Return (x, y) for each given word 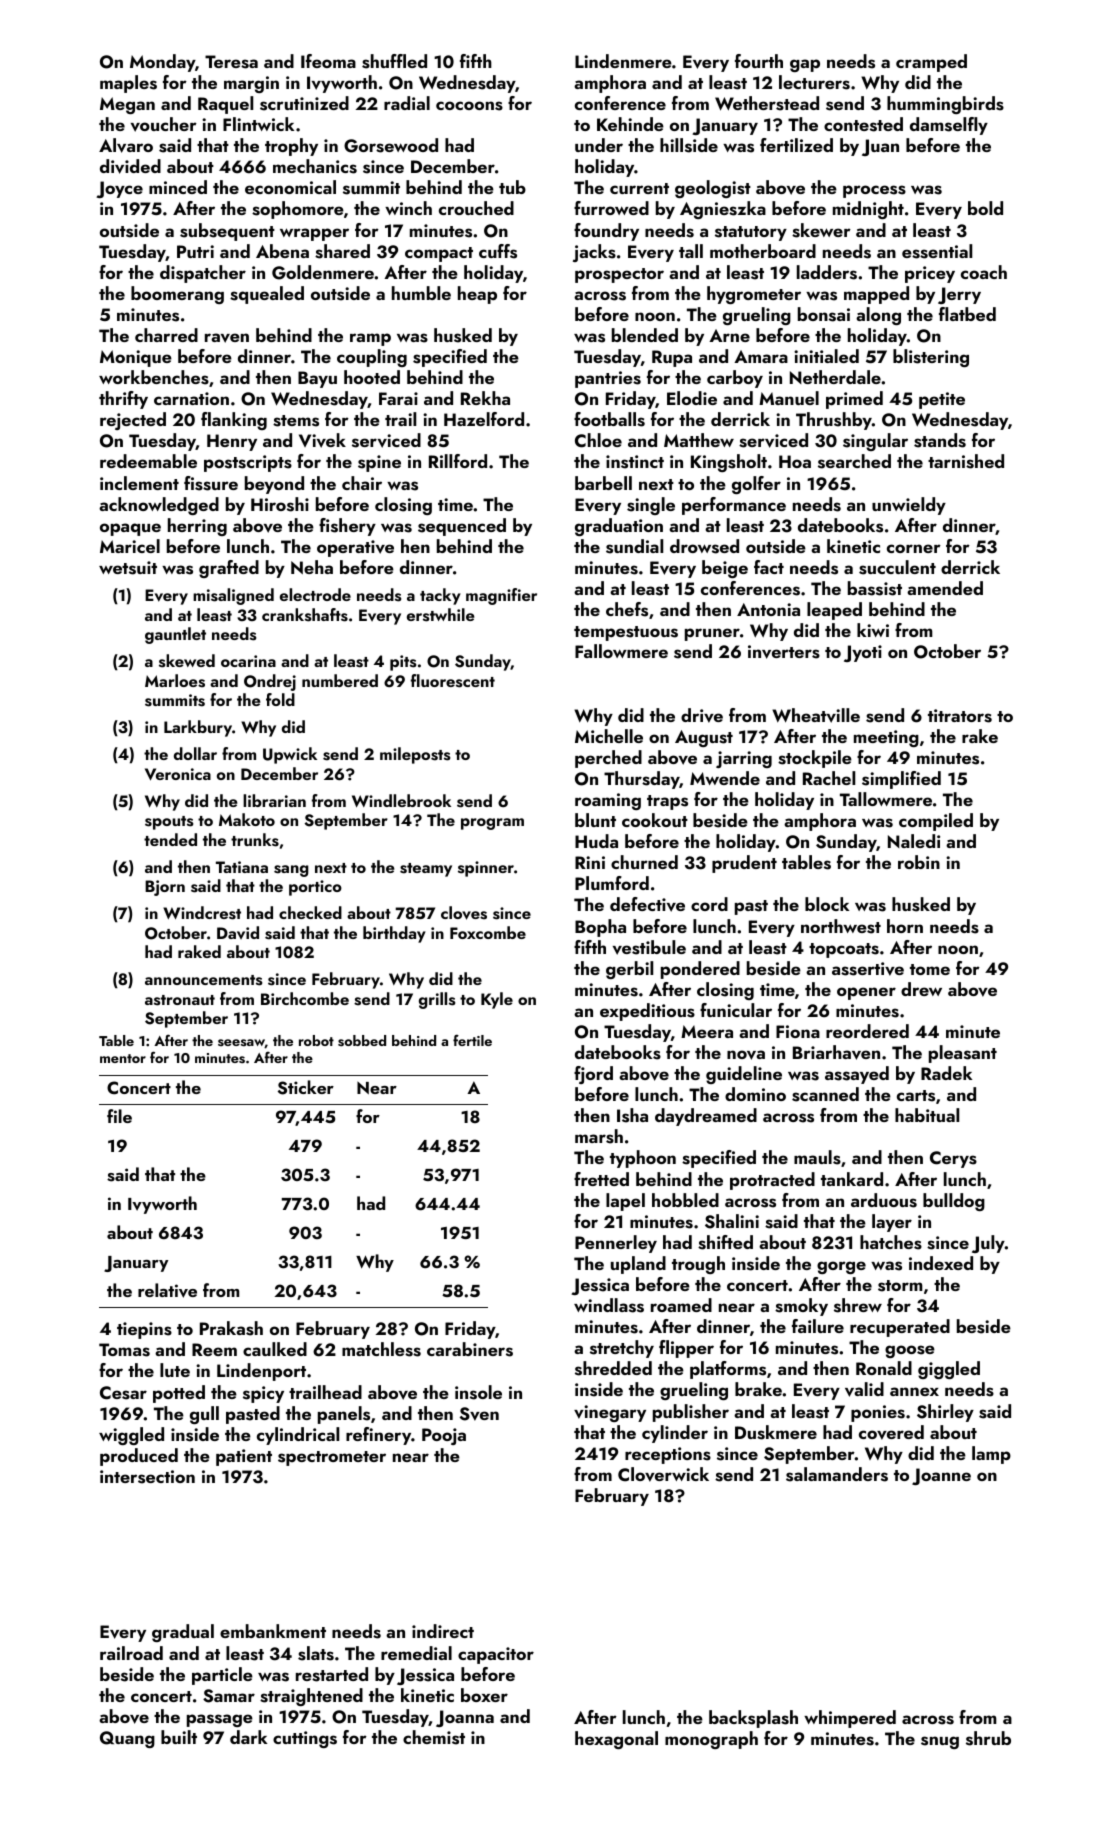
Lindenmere (623, 61)
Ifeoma (328, 61)
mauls (817, 1157)
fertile (472, 1040)
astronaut (180, 1000)
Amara (761, 356)
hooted (372, 377)
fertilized (796, 145)
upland (638, 1265)
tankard (852, 1179)
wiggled (131, 1436)
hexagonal (616, 1740)
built (179, 1737)
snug (940, 1742)
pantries (608, 379)
